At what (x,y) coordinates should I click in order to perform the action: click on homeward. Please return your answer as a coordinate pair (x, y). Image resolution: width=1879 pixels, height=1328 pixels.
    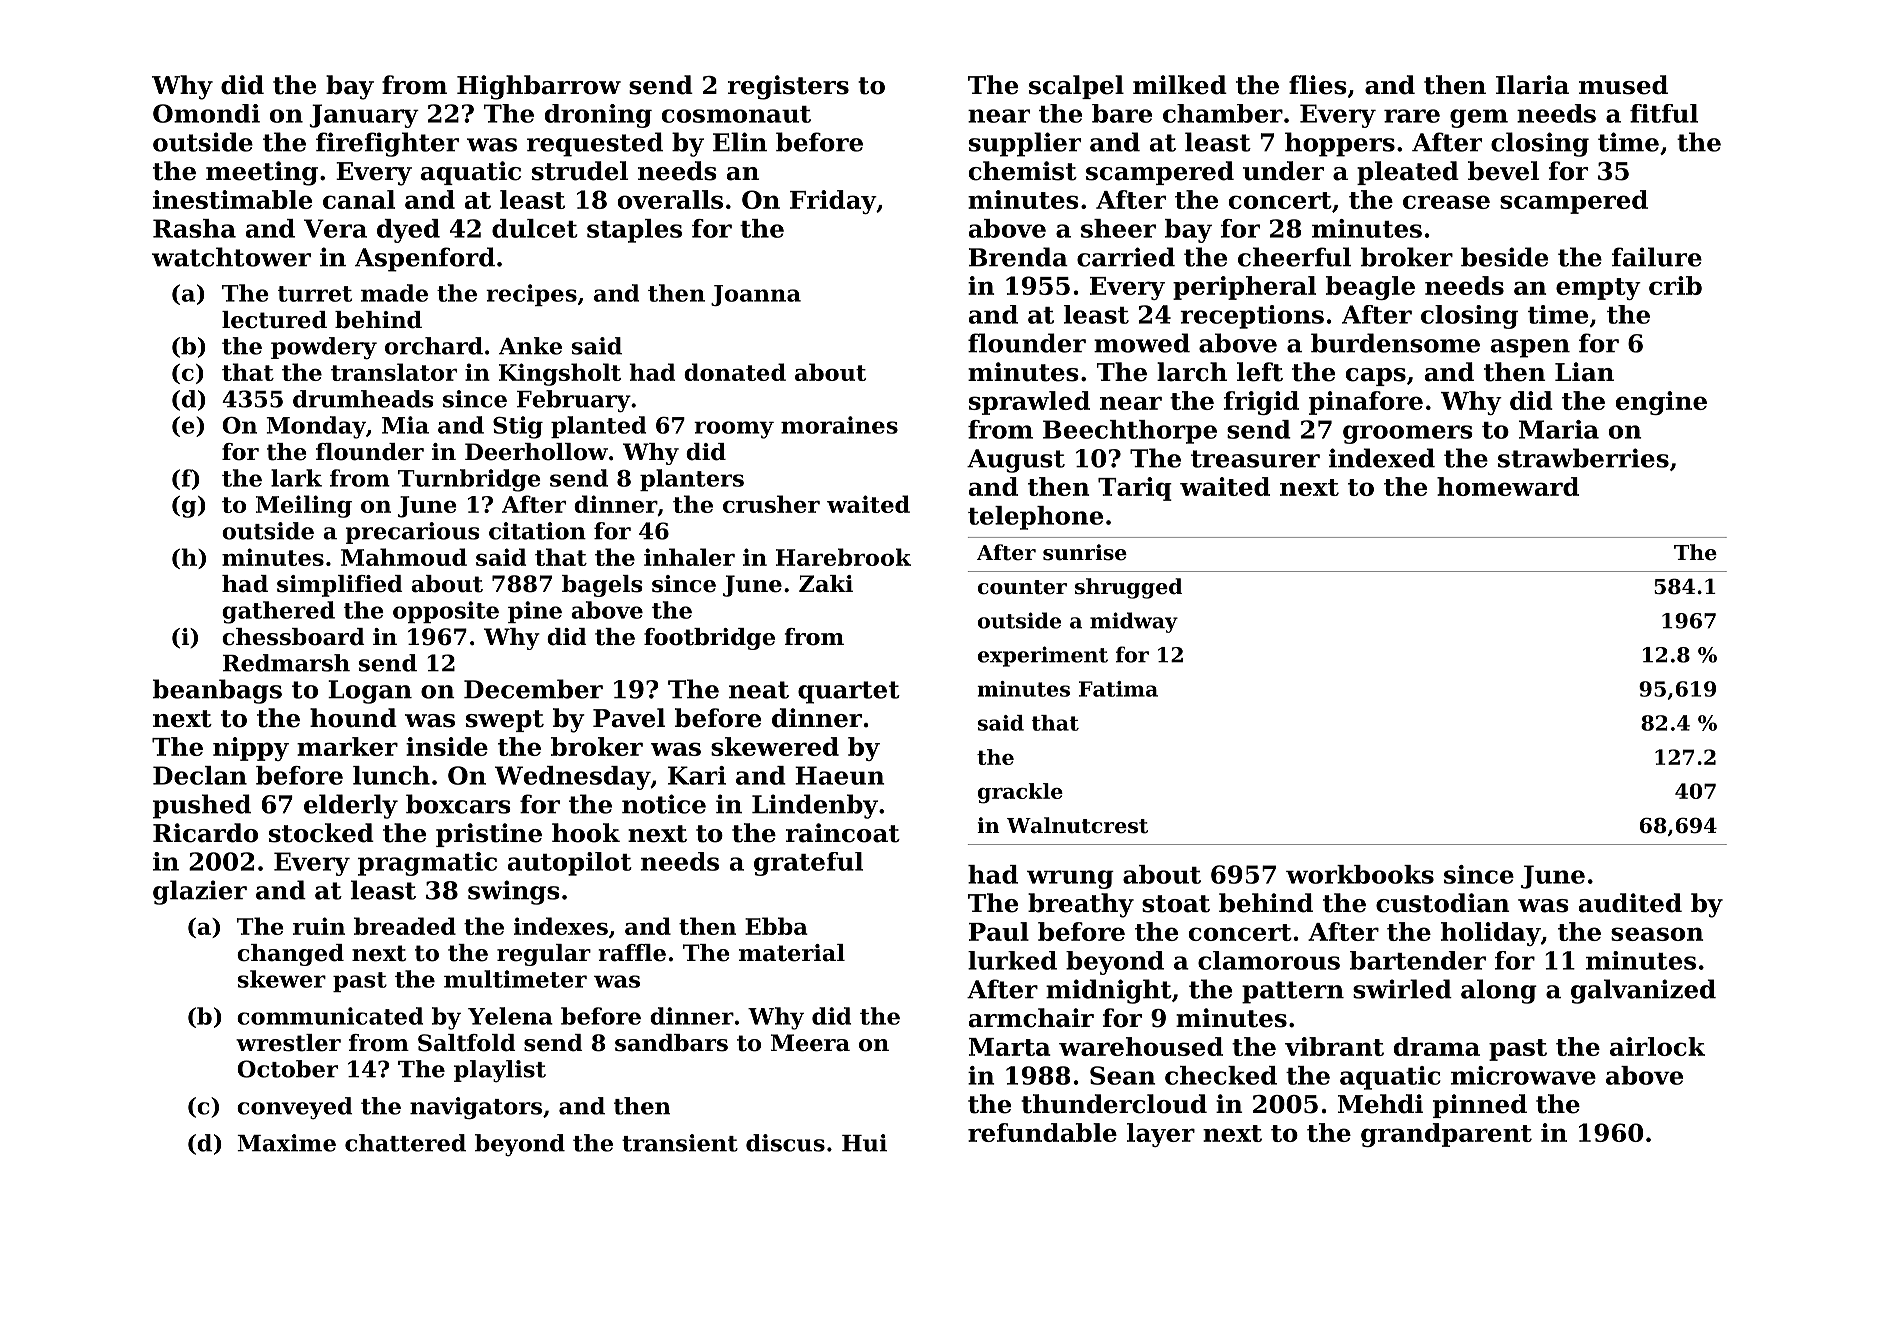
    Looking at the image, I should click on (1508, 486).
